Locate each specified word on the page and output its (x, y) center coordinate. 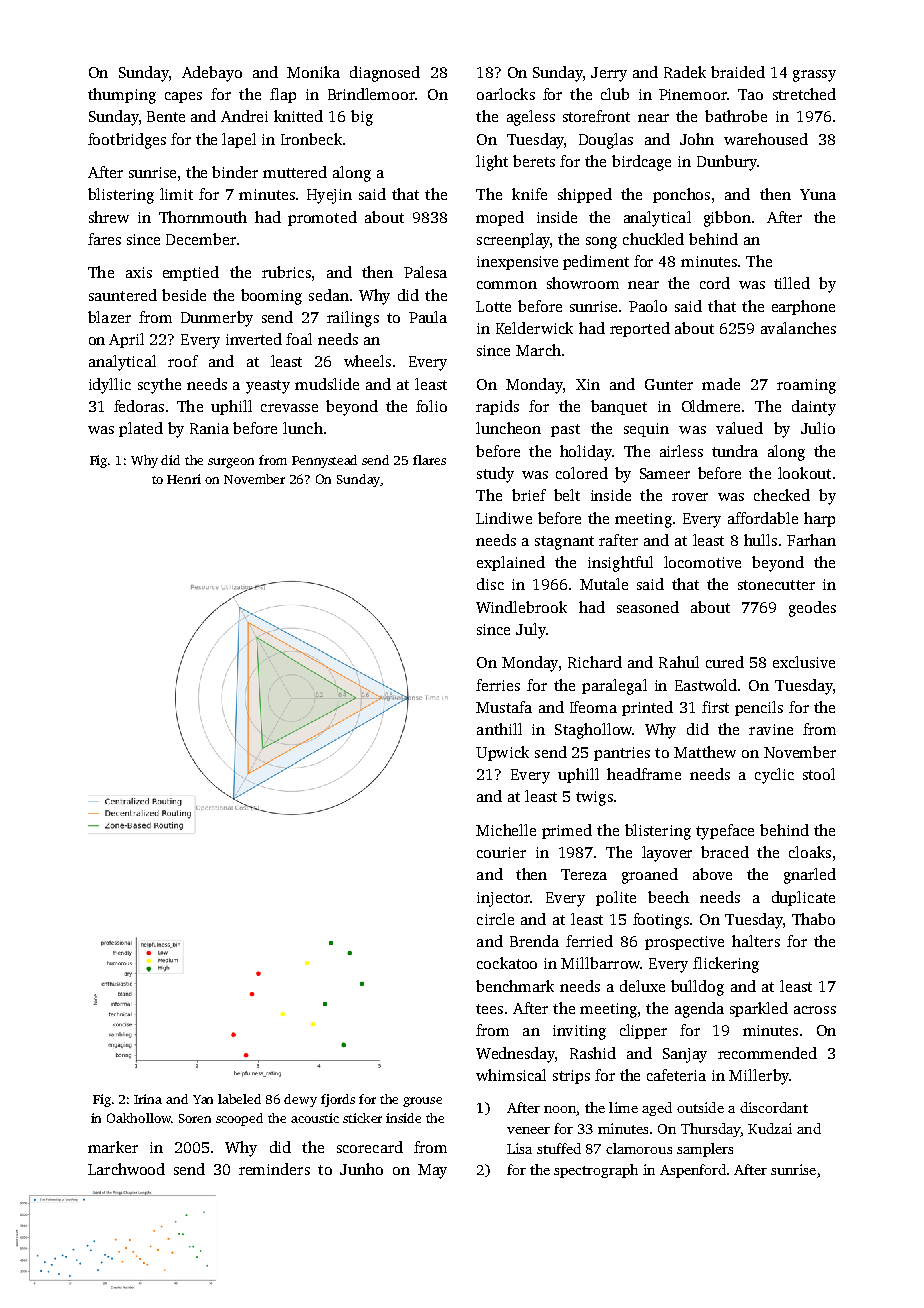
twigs (594, 798)
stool (819, 774)
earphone (803, 307)
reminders (274, 1169)
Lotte (493, 306)
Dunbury (727, 163)
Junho (361, 1169)
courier (501, 852)
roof (183, 361)
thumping (122, 96)
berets (534, 161)
